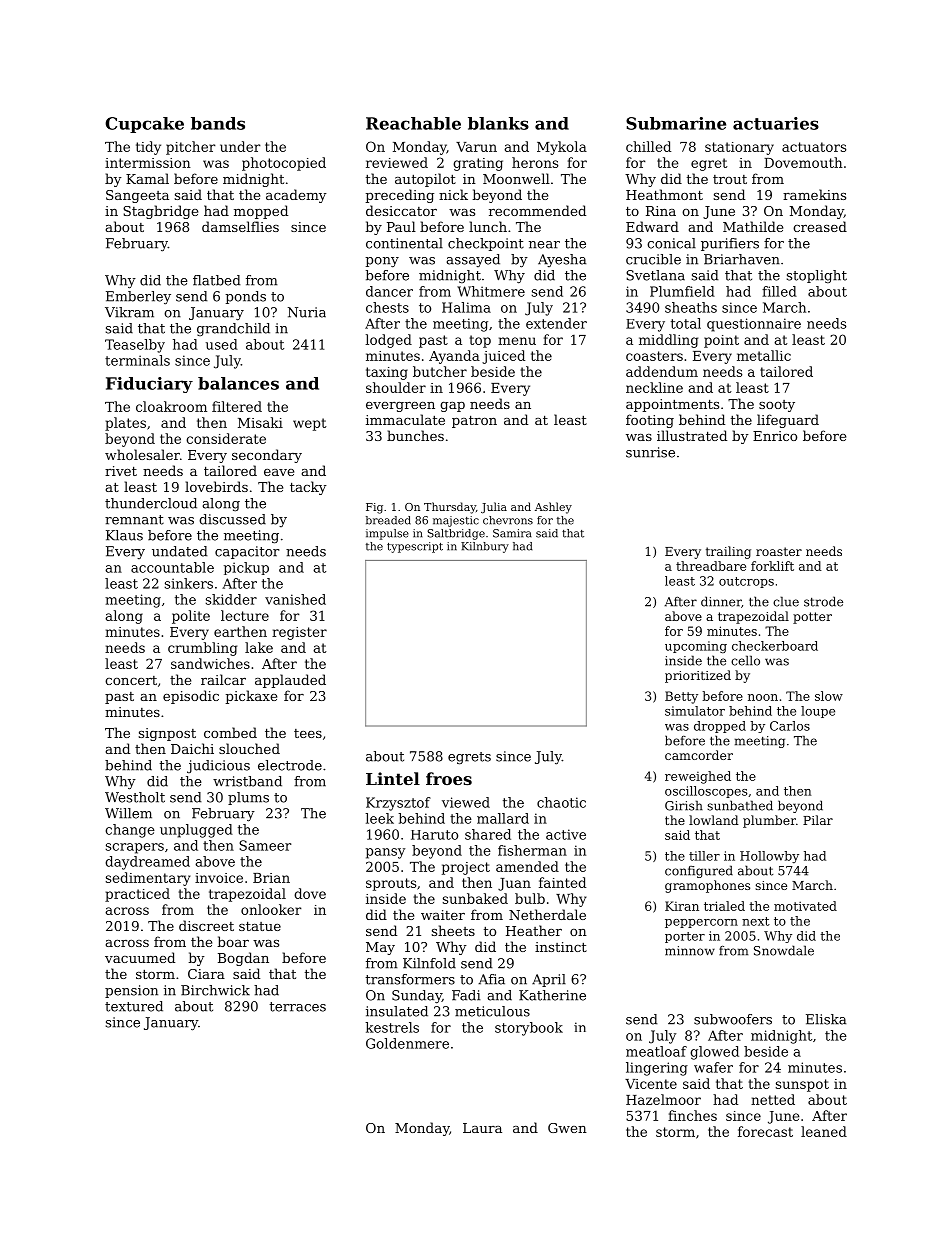  Describe the element at coordinates (690, 951) in the screenshot. I see `minnow` at that location.
